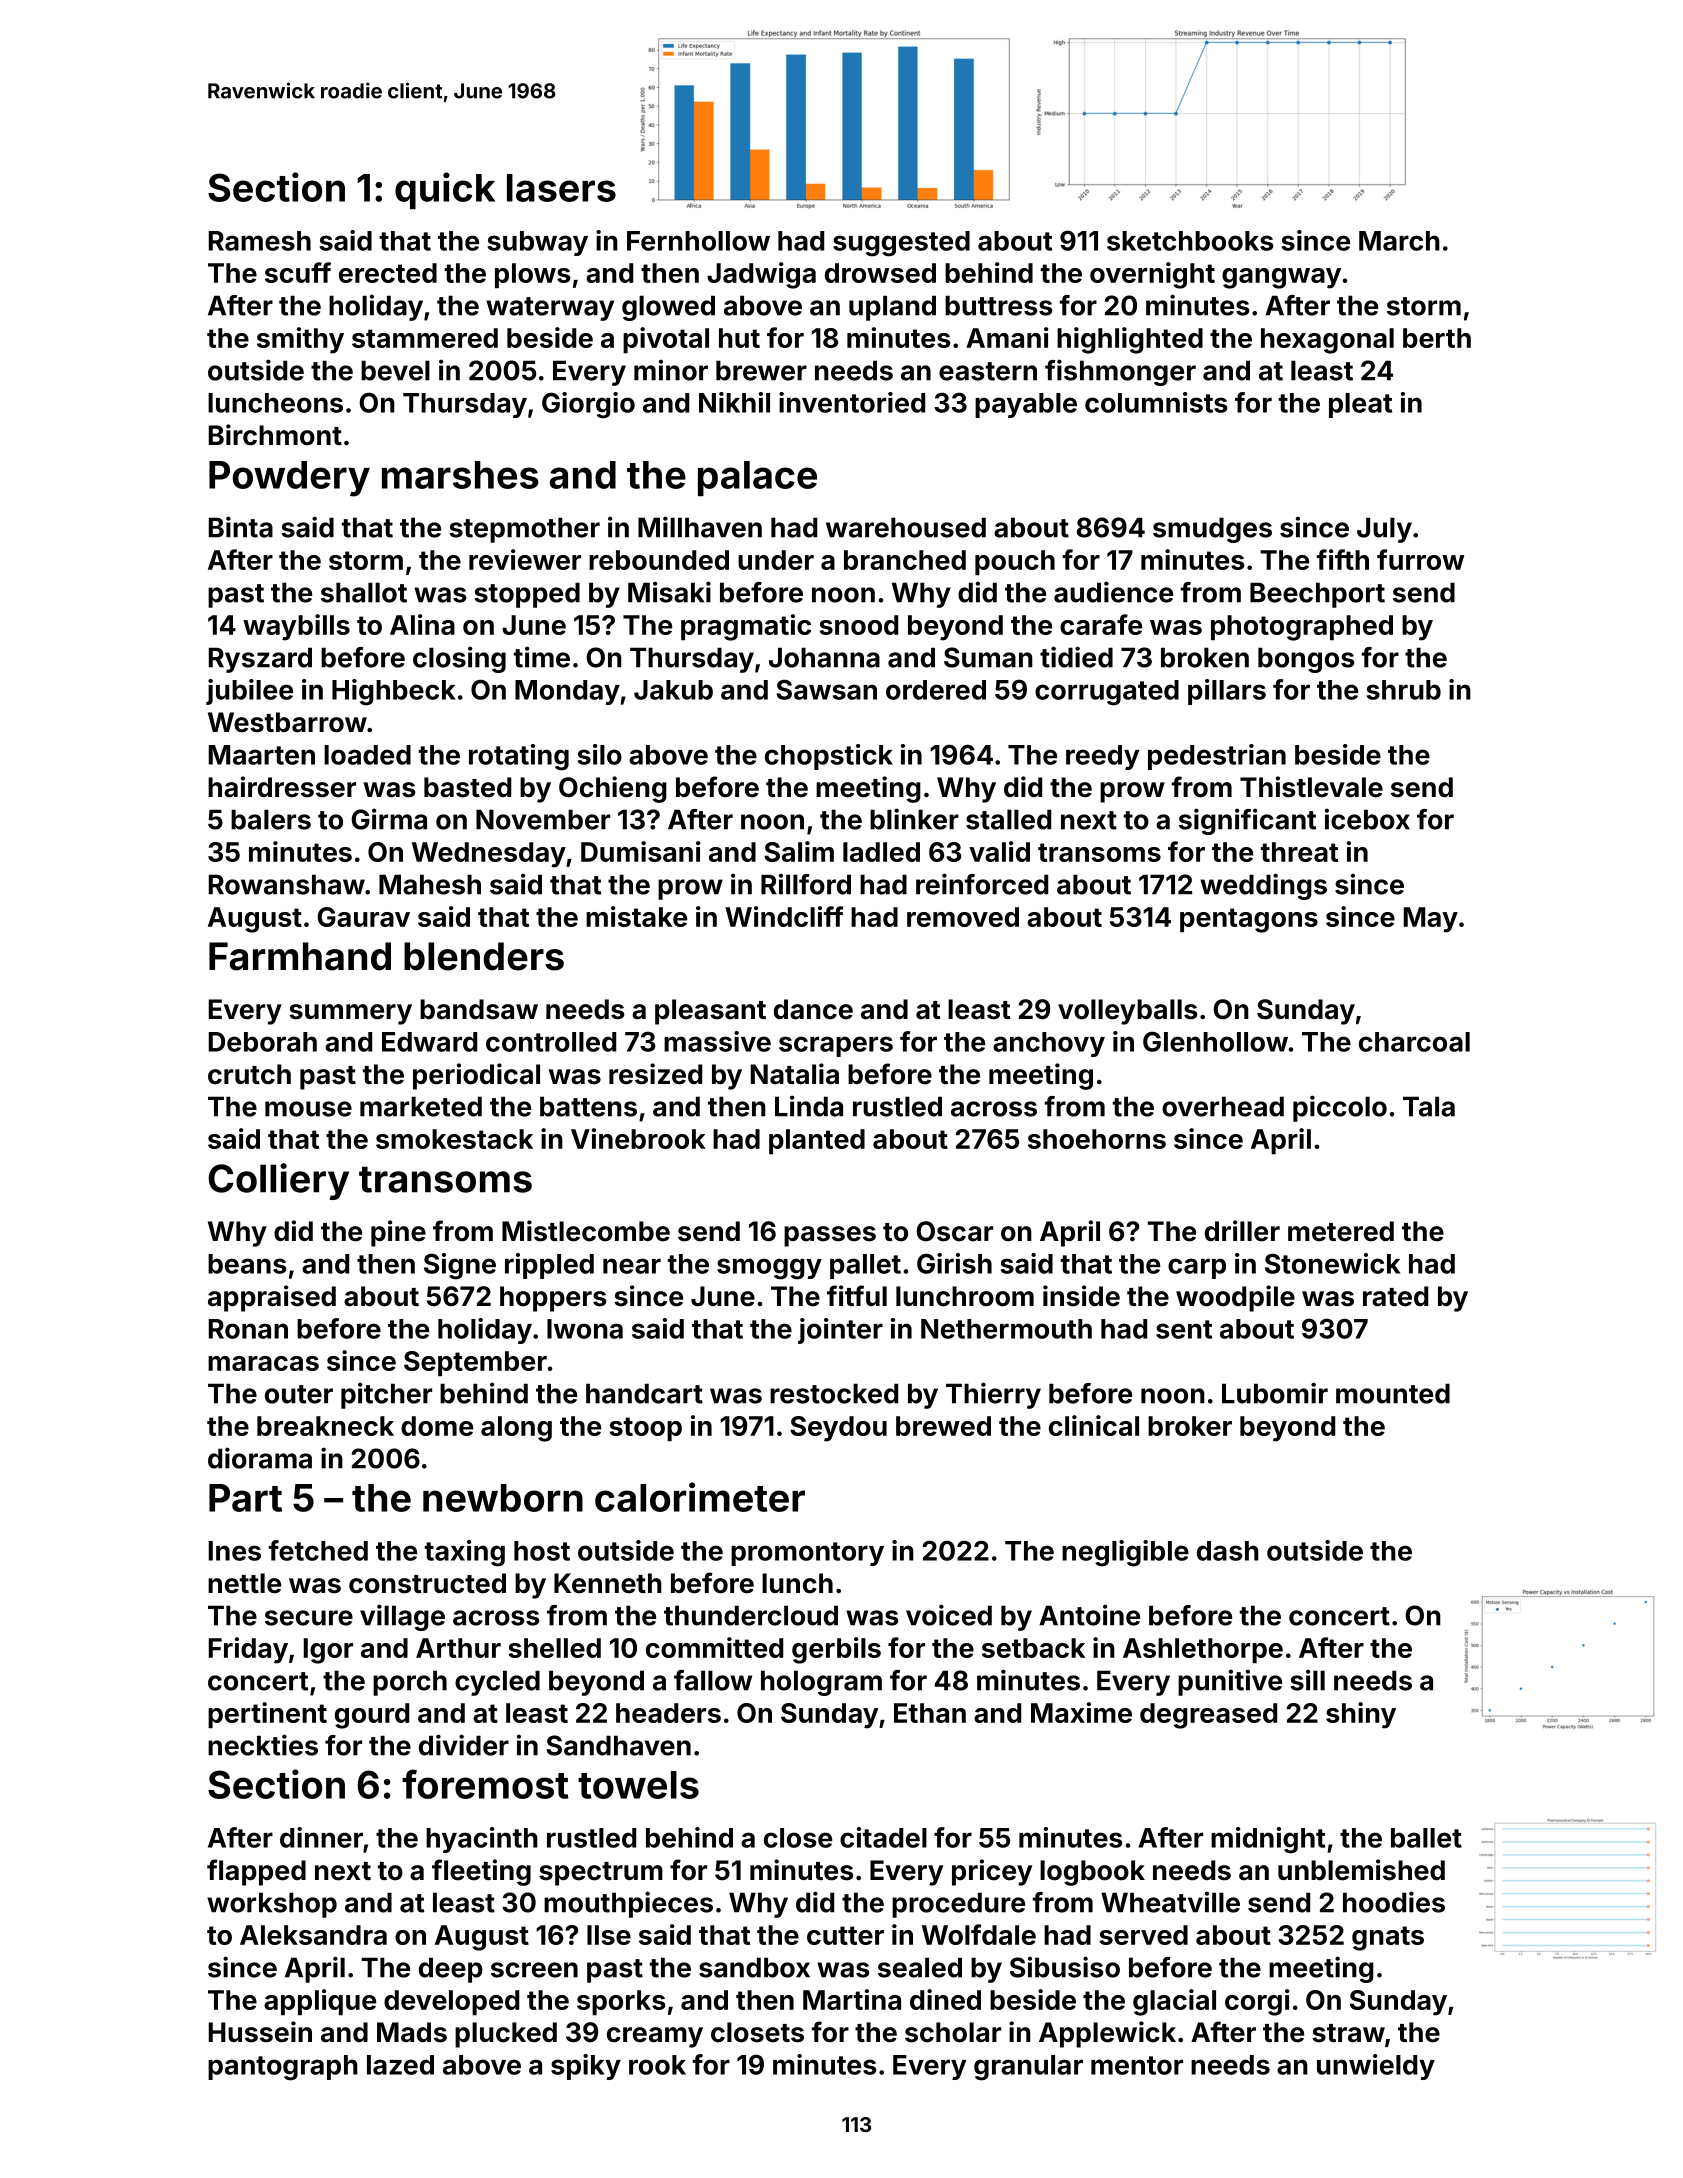 This document has width=1683, height=2178. What do you see at coordinates (1247, 821) in the document?
I see `significant` at bounding box center [1247, 821].
